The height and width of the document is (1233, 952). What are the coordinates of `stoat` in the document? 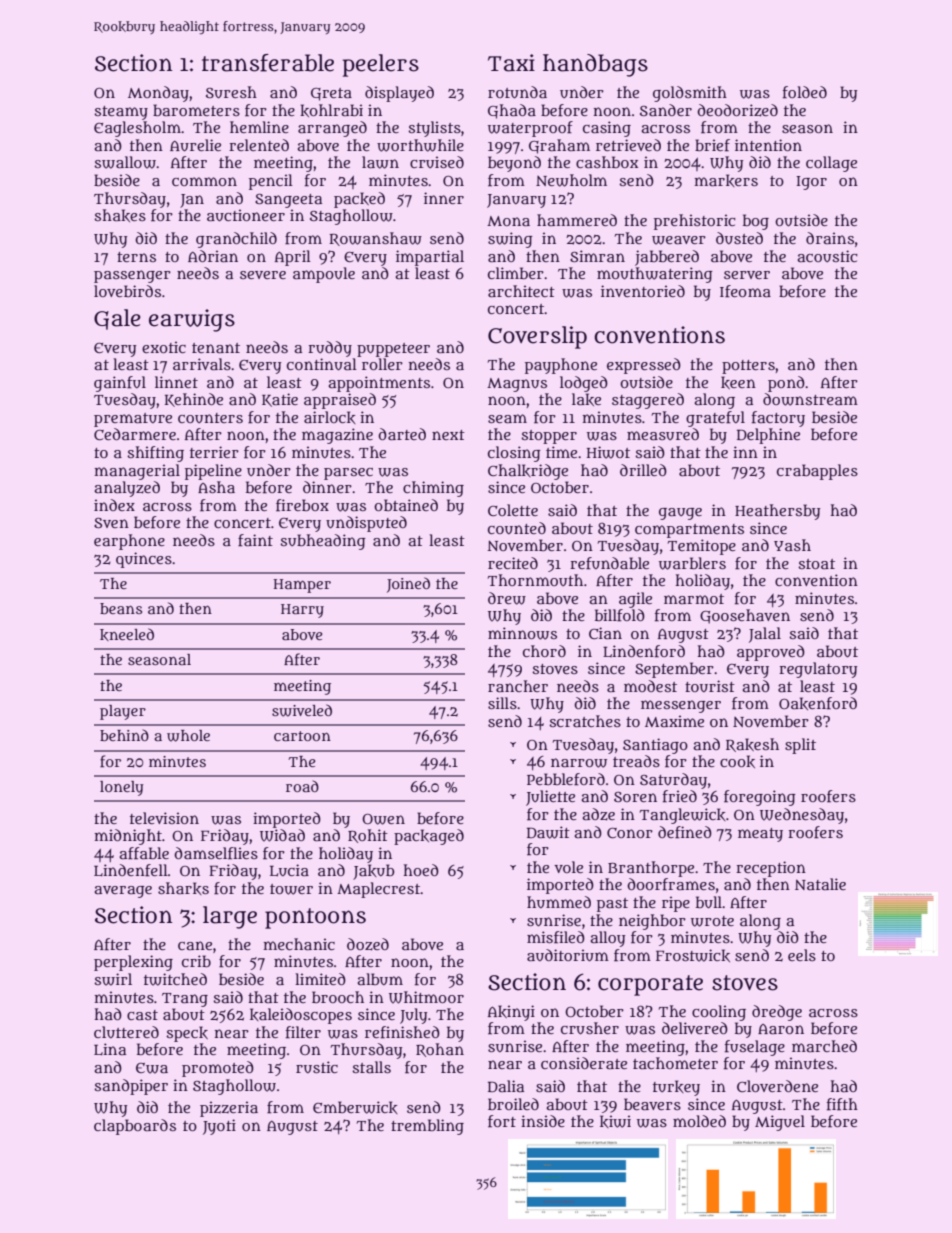 It's located at (816, 564).
